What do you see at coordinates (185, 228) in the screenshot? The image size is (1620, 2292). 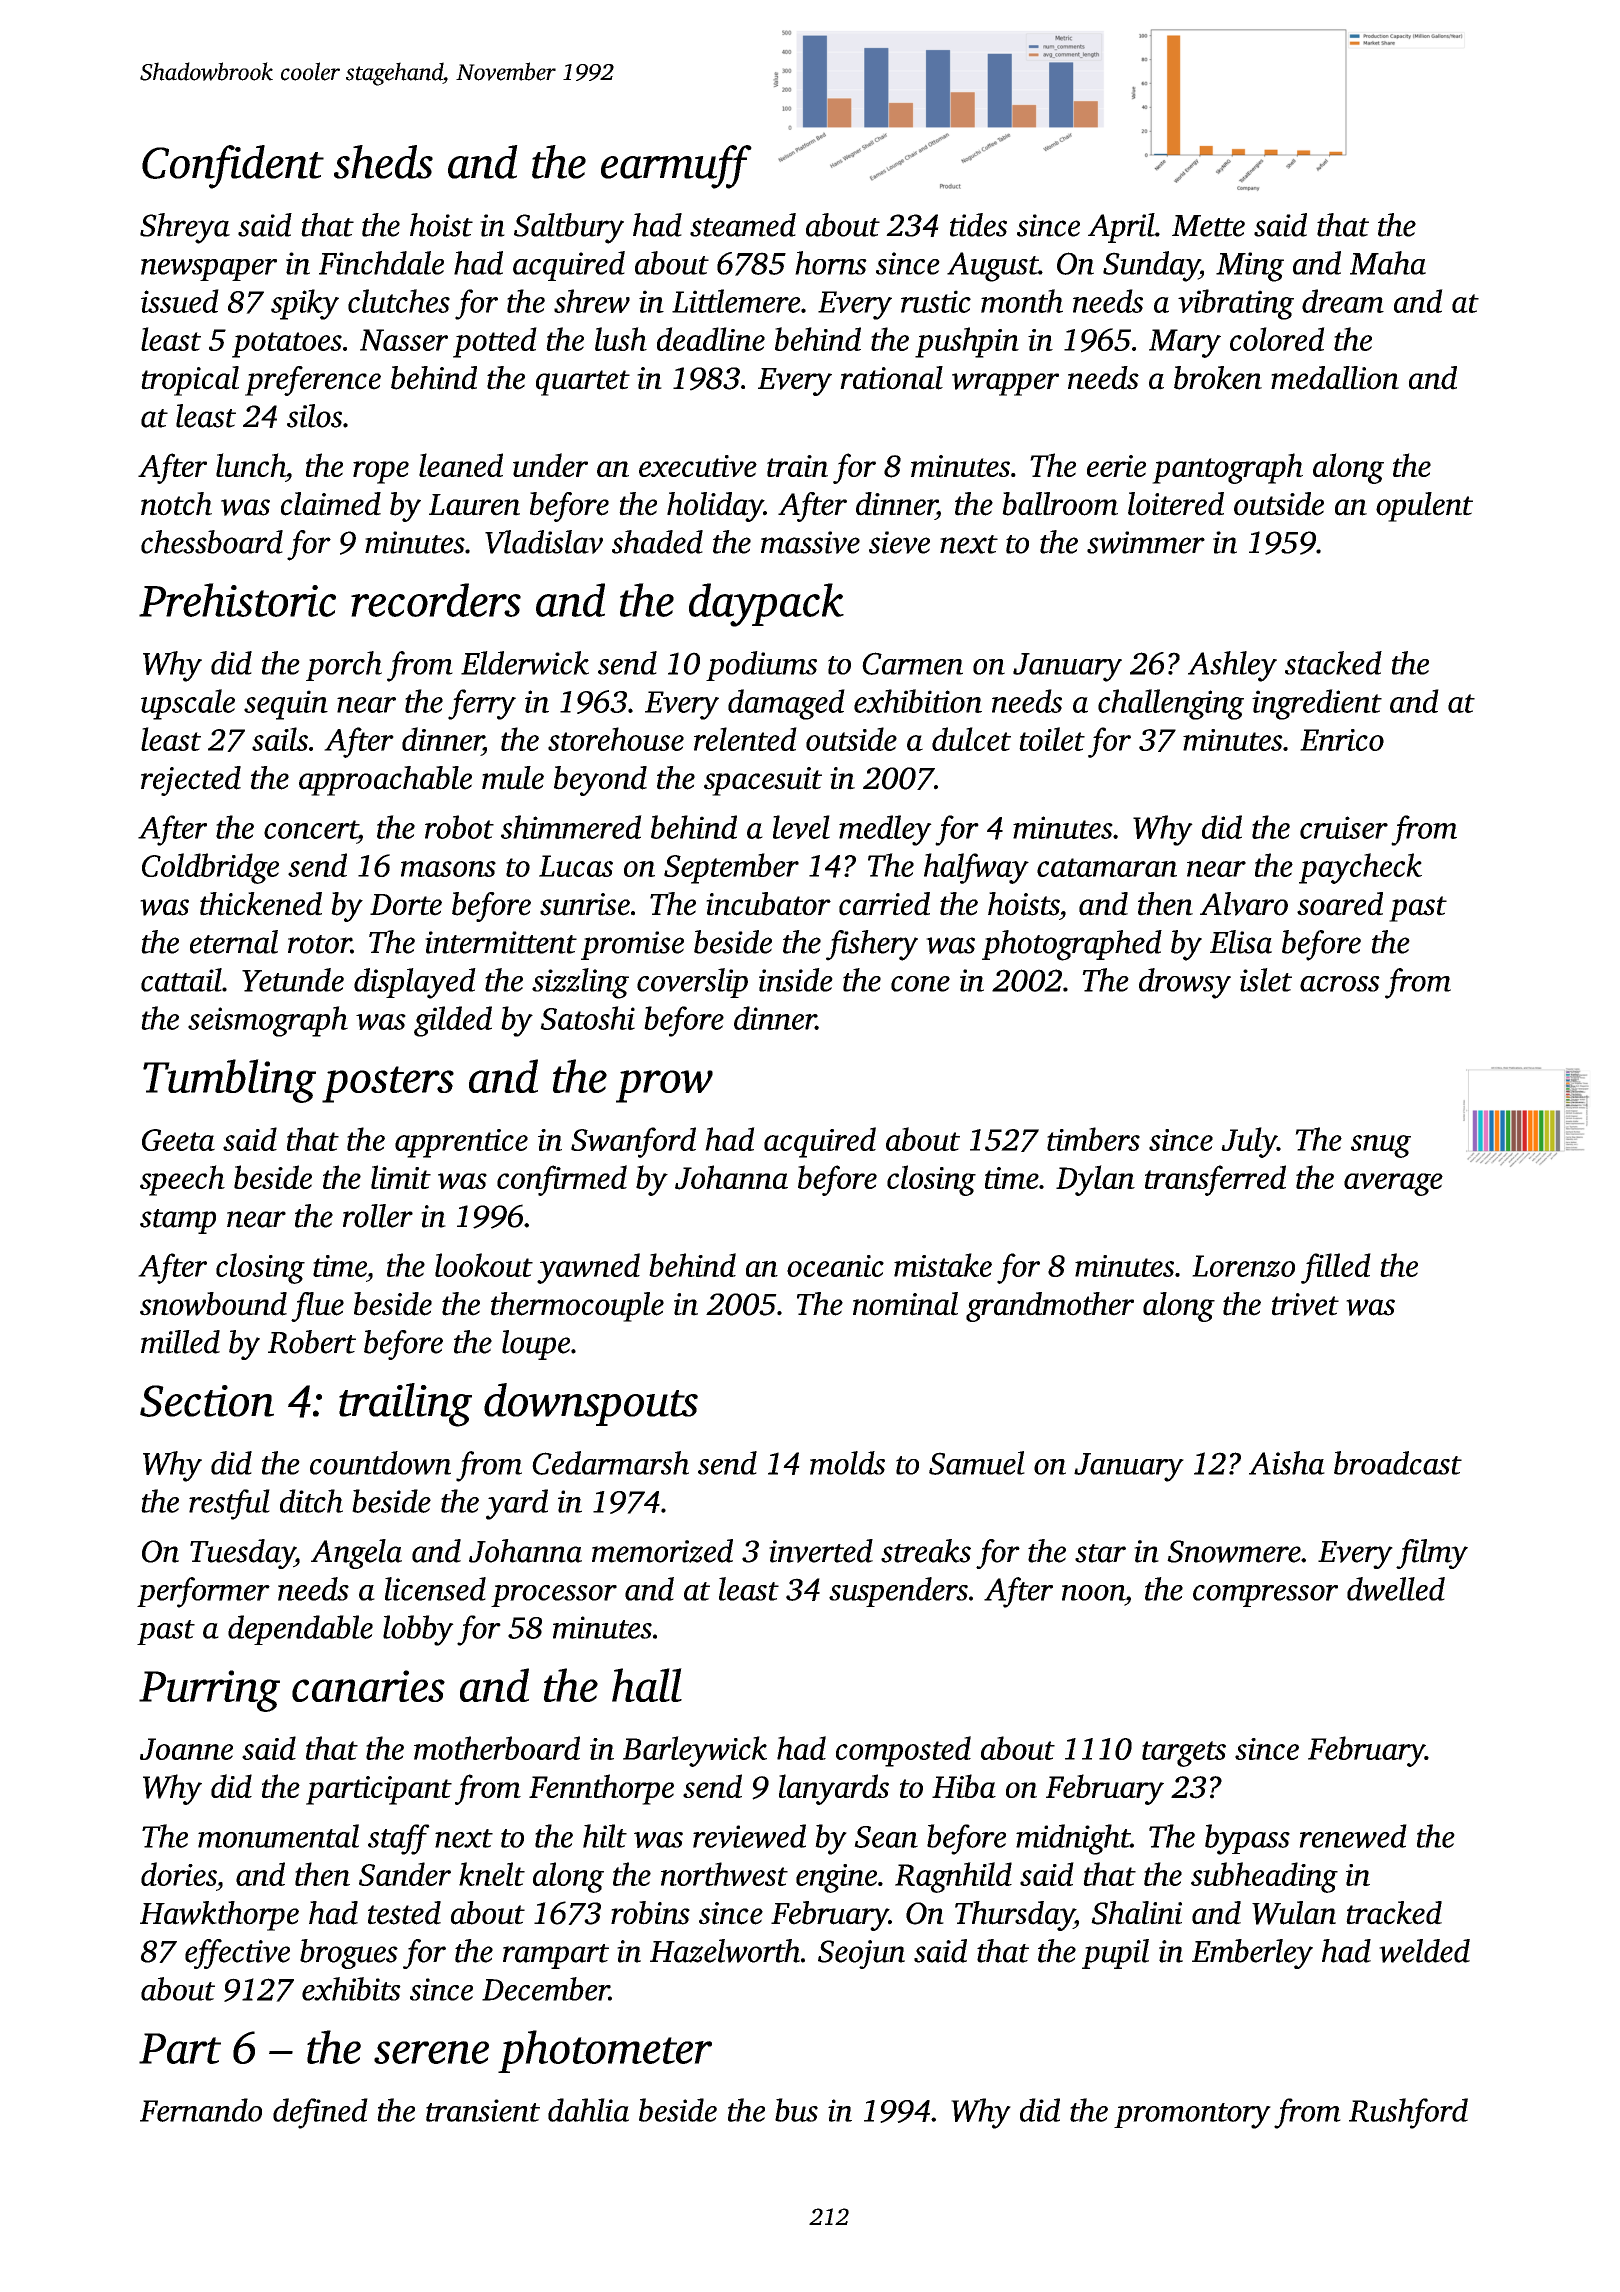 I see `Shreya` at bounding box center [185, 228].
